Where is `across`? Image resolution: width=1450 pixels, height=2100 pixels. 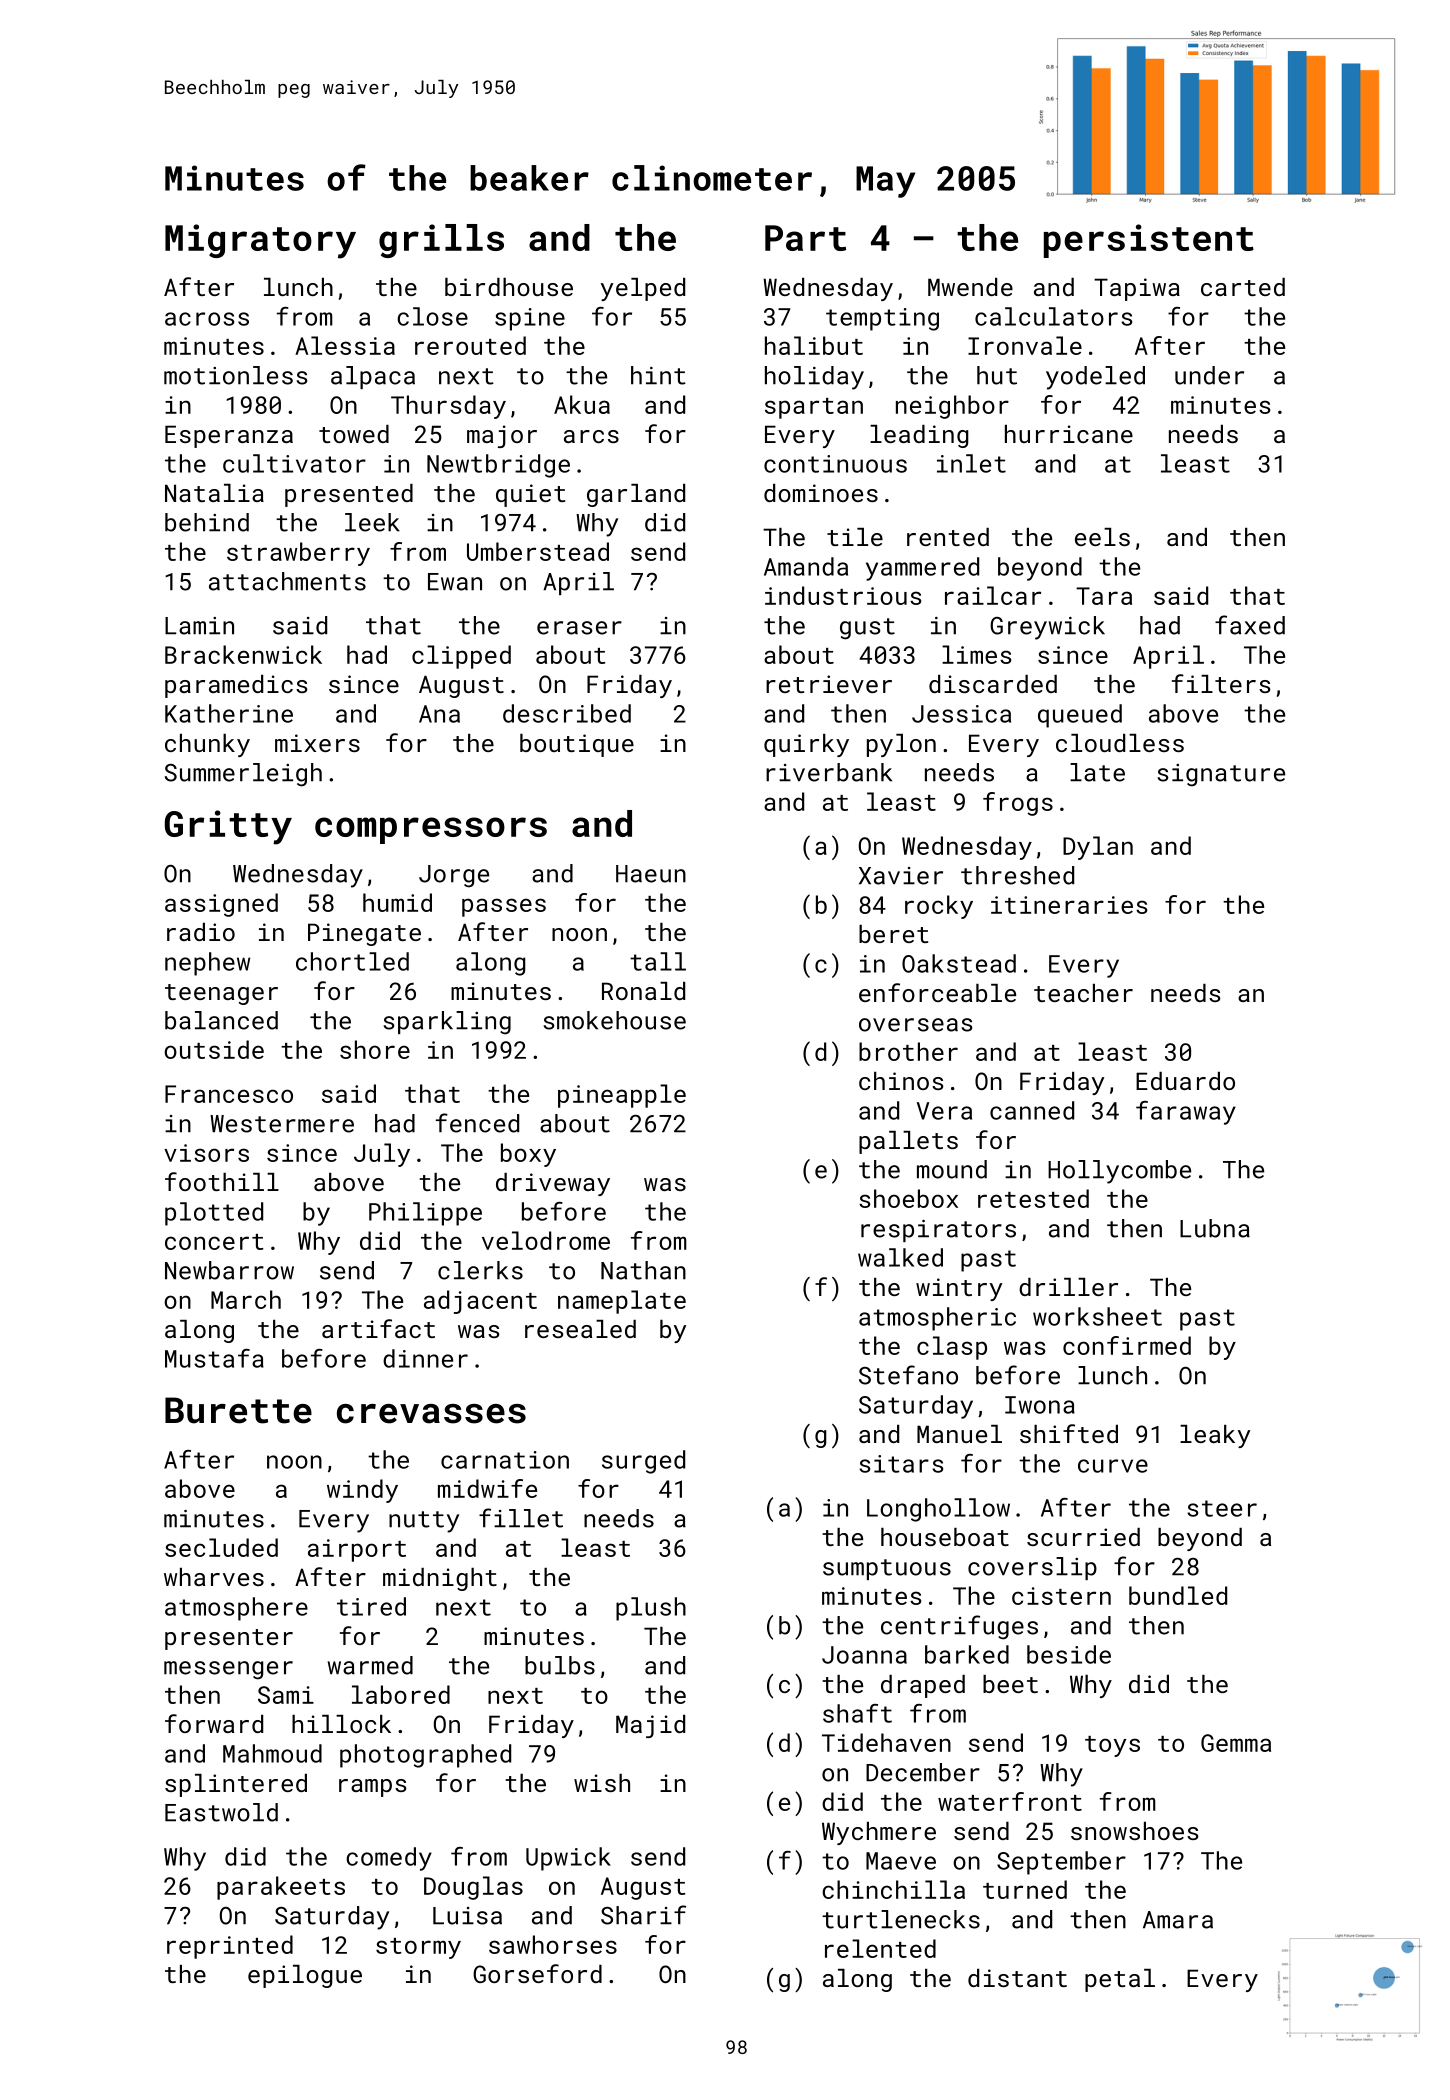
across is located at coordinates (207, 319).
